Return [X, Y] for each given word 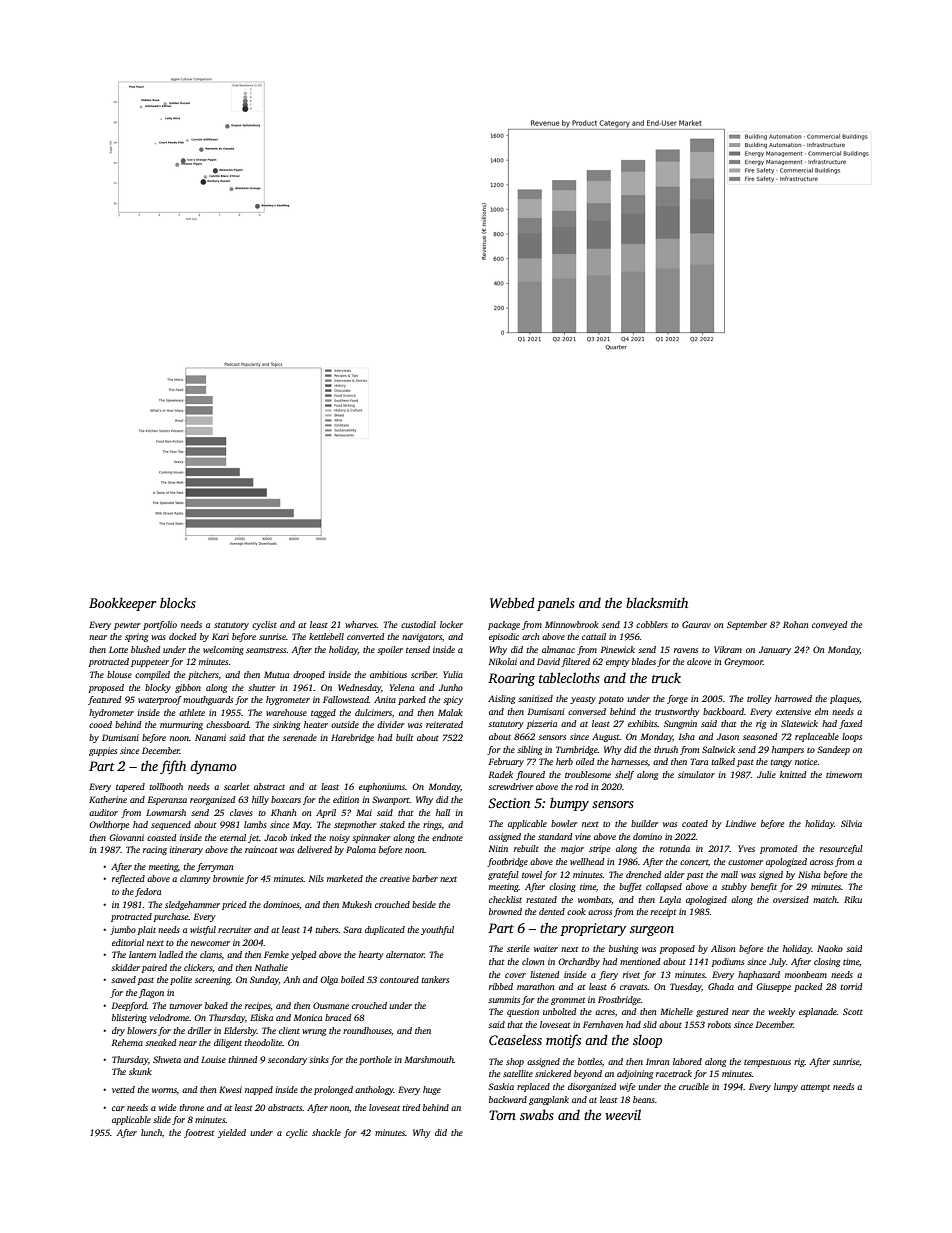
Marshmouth [429, 1059]
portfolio [160, 625]
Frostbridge [619, 1000]
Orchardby [579, 962]
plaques [845, 699]
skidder [125, 967]
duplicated [385, 930]
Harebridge [352, 738]
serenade [300, 737]
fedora [148, 892]
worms [164, 1090]
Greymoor [743, 662]
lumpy [786, 1087]
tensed [418, 649]
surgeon [652, 931]
